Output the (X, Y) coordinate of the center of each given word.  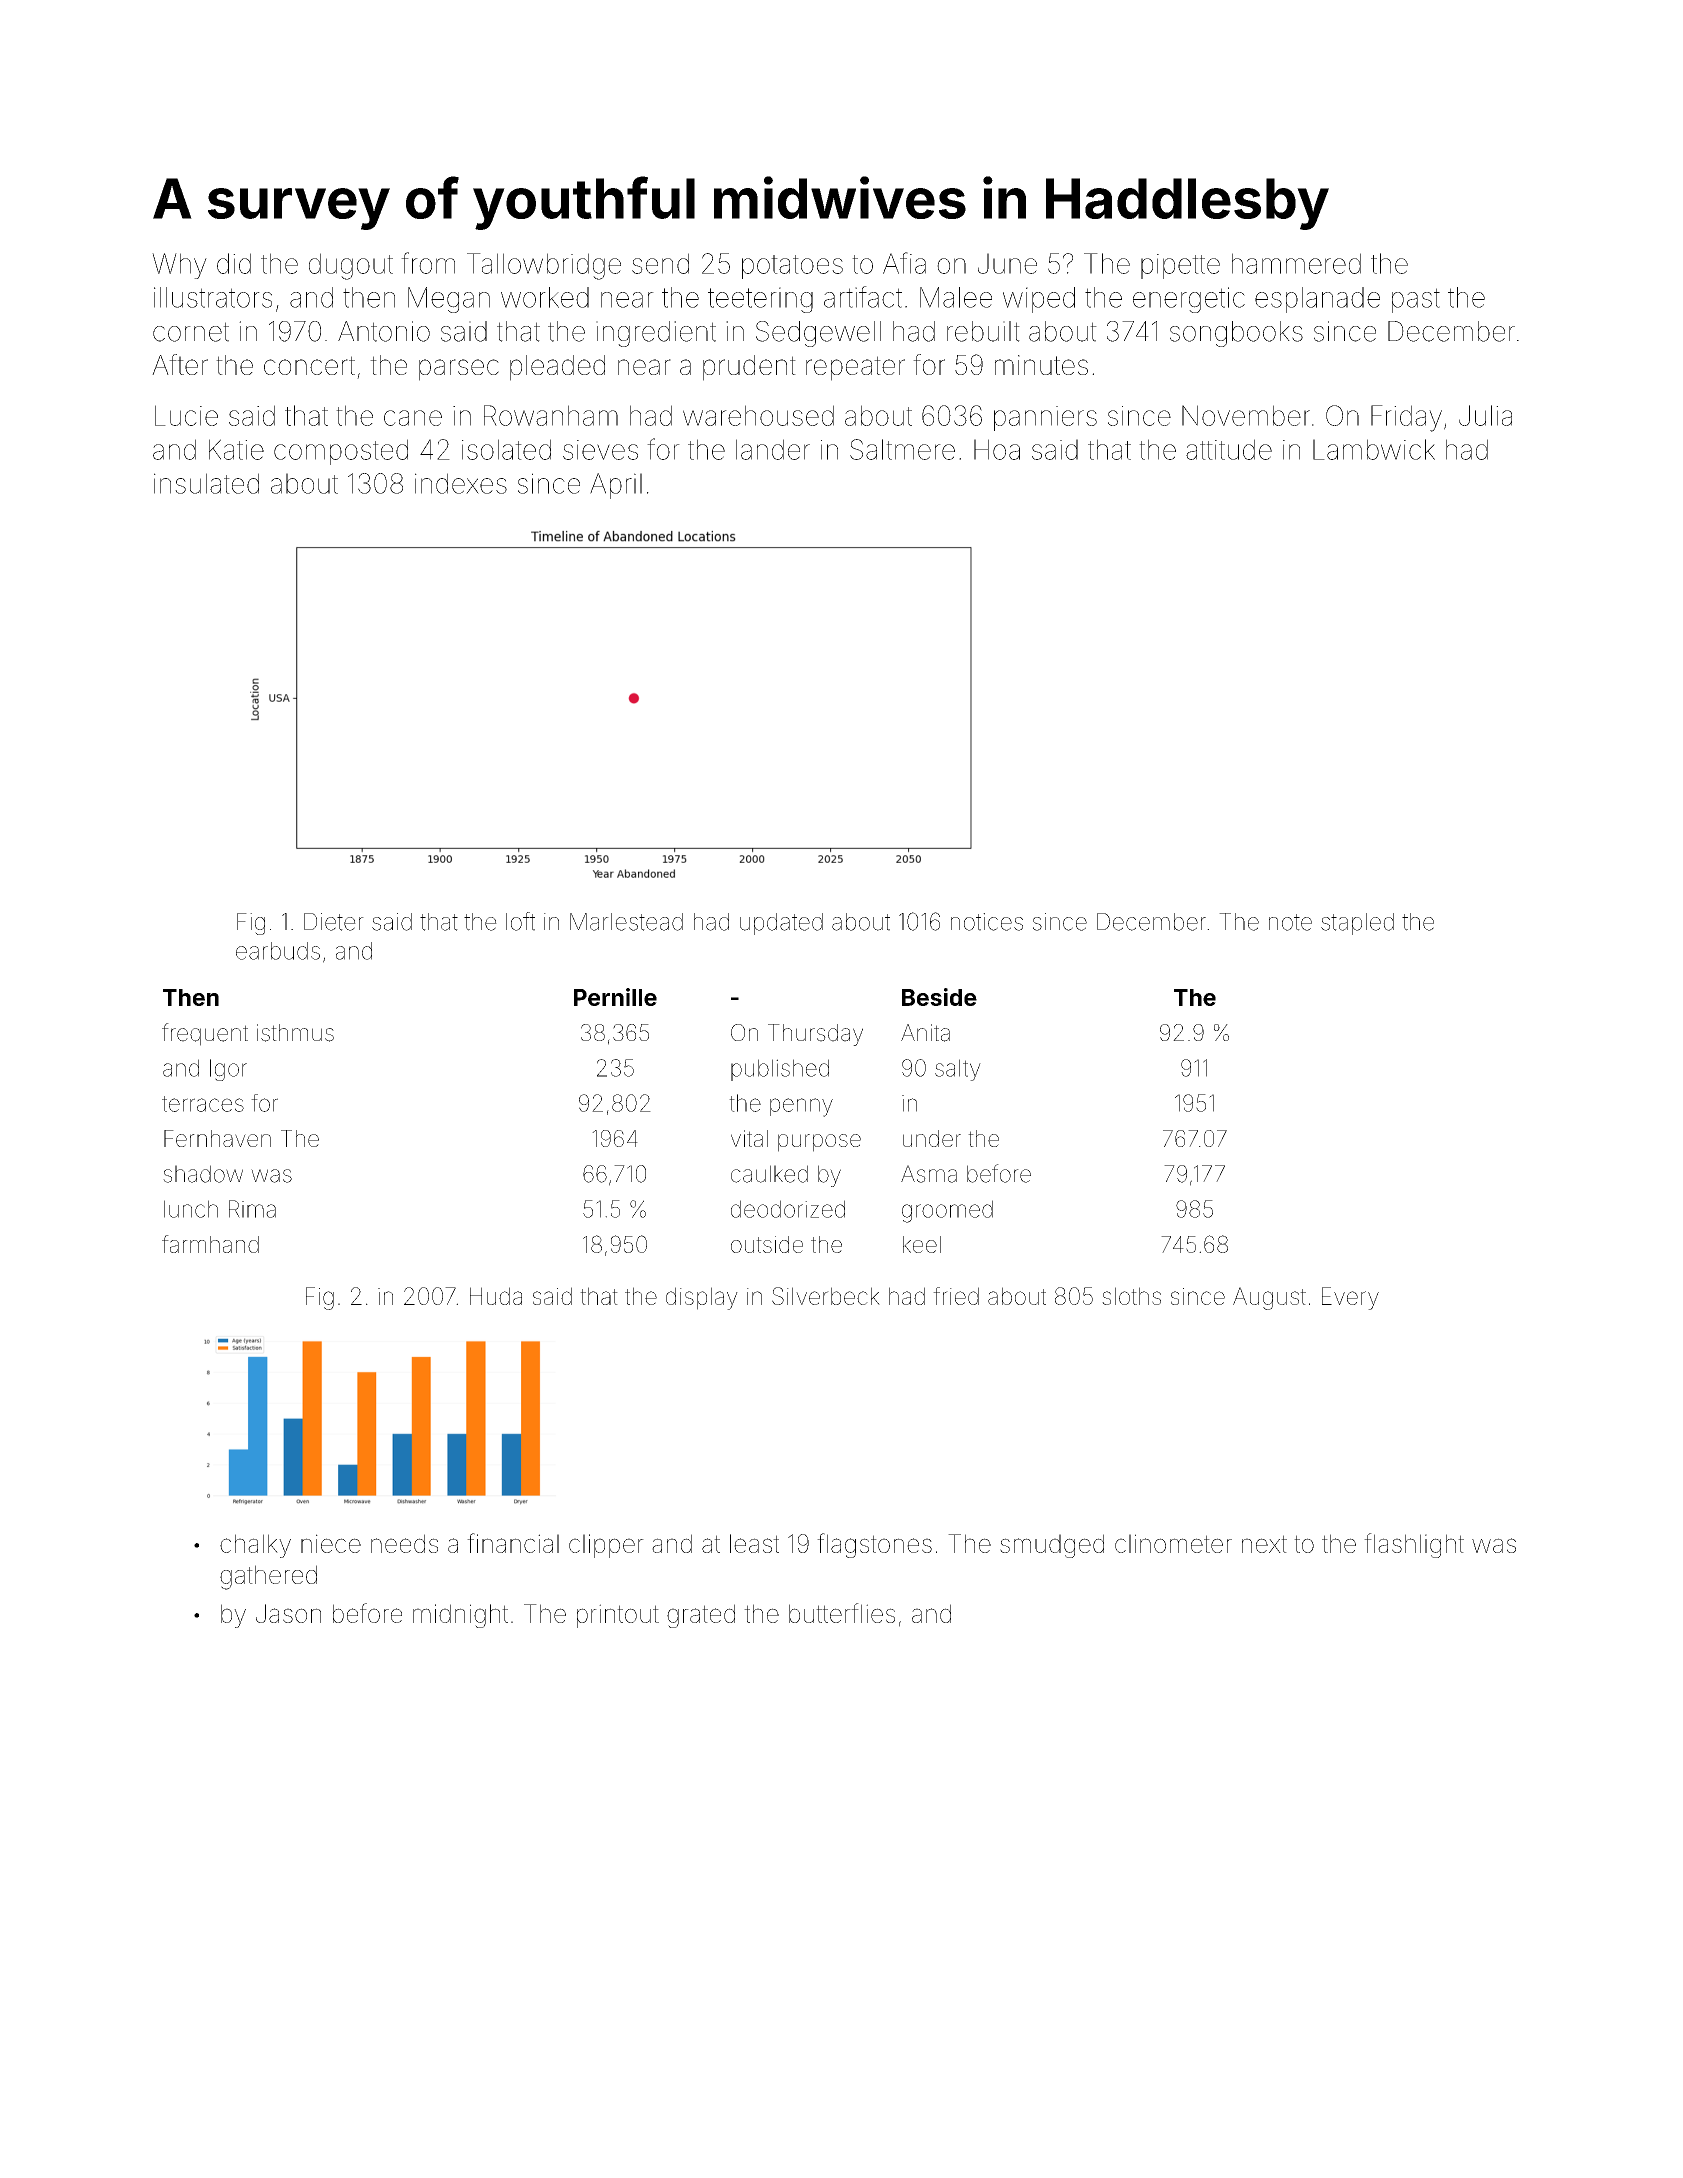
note (1290, 922)
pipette (1180, 266)
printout (618, 1616)
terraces (203, 1104)
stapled (1357, 924)
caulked (769, 1174)
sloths (1131, 1296)
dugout (351, 266)
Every (1350, 1298)
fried (956, 1296)
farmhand (210, 1244)
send (660, 263)
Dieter (334, 922)
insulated (206, 483)
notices (987, 922)
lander (773, 449)
